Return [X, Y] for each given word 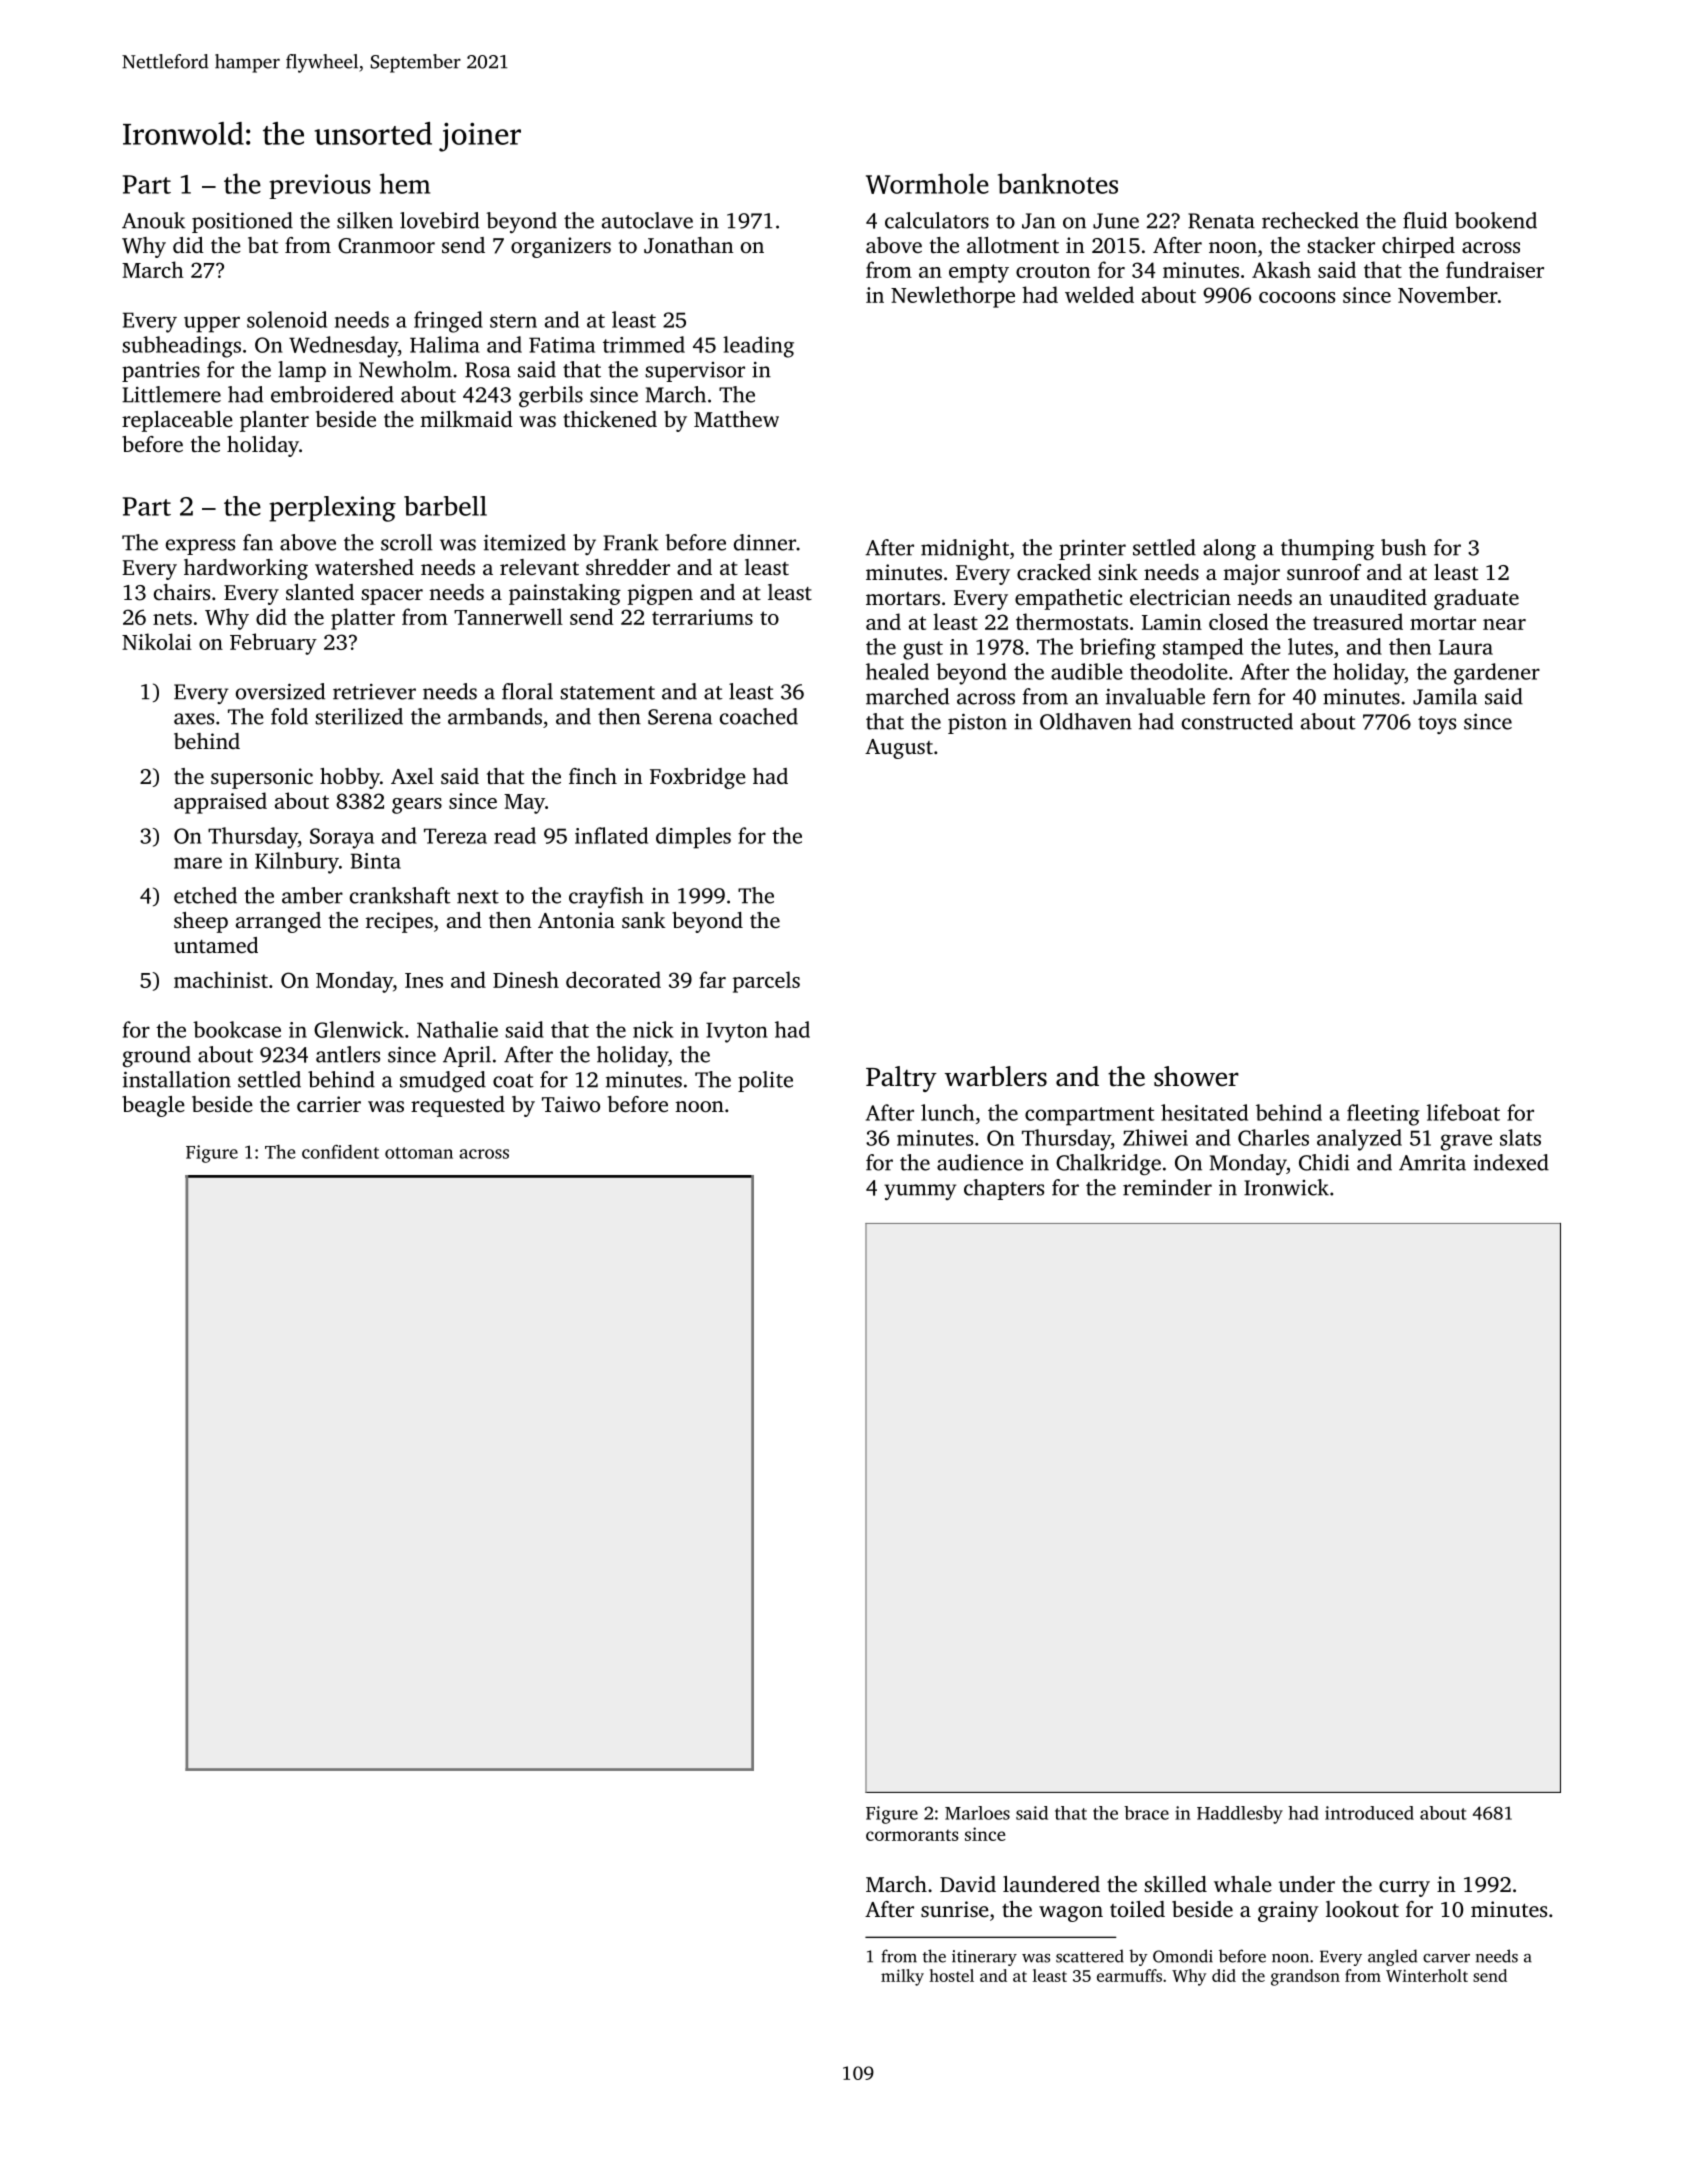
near [1504, 624]
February [273, 644]
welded [1099, 294]
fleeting [1383, 1115]
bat [263, 245]
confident [340, 1152]
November [1448, 294]
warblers [996, 1076]
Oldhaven [1086, 721]
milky [902, 1977]
